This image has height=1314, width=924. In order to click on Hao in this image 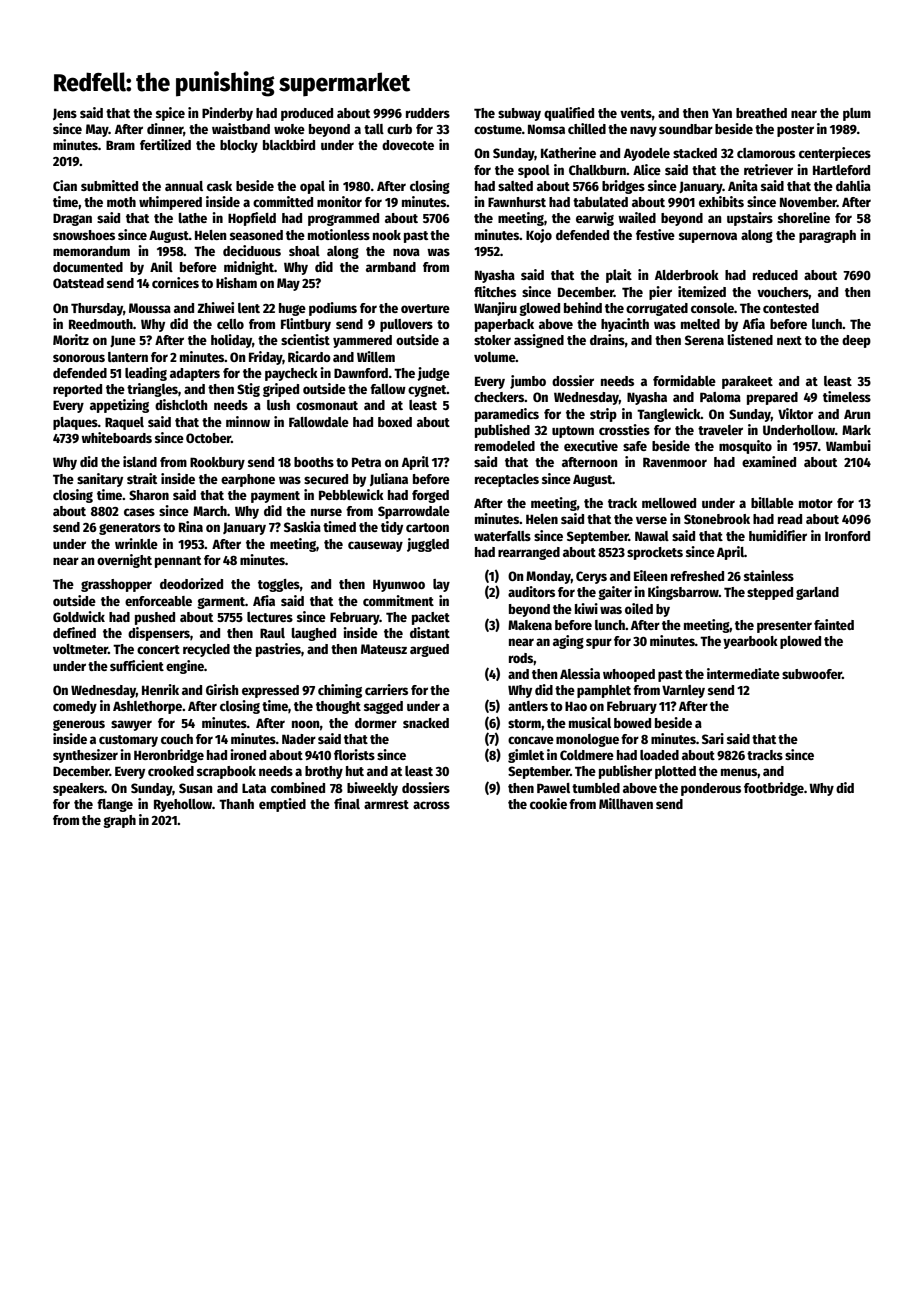, I will do `click(576, 706)`.
